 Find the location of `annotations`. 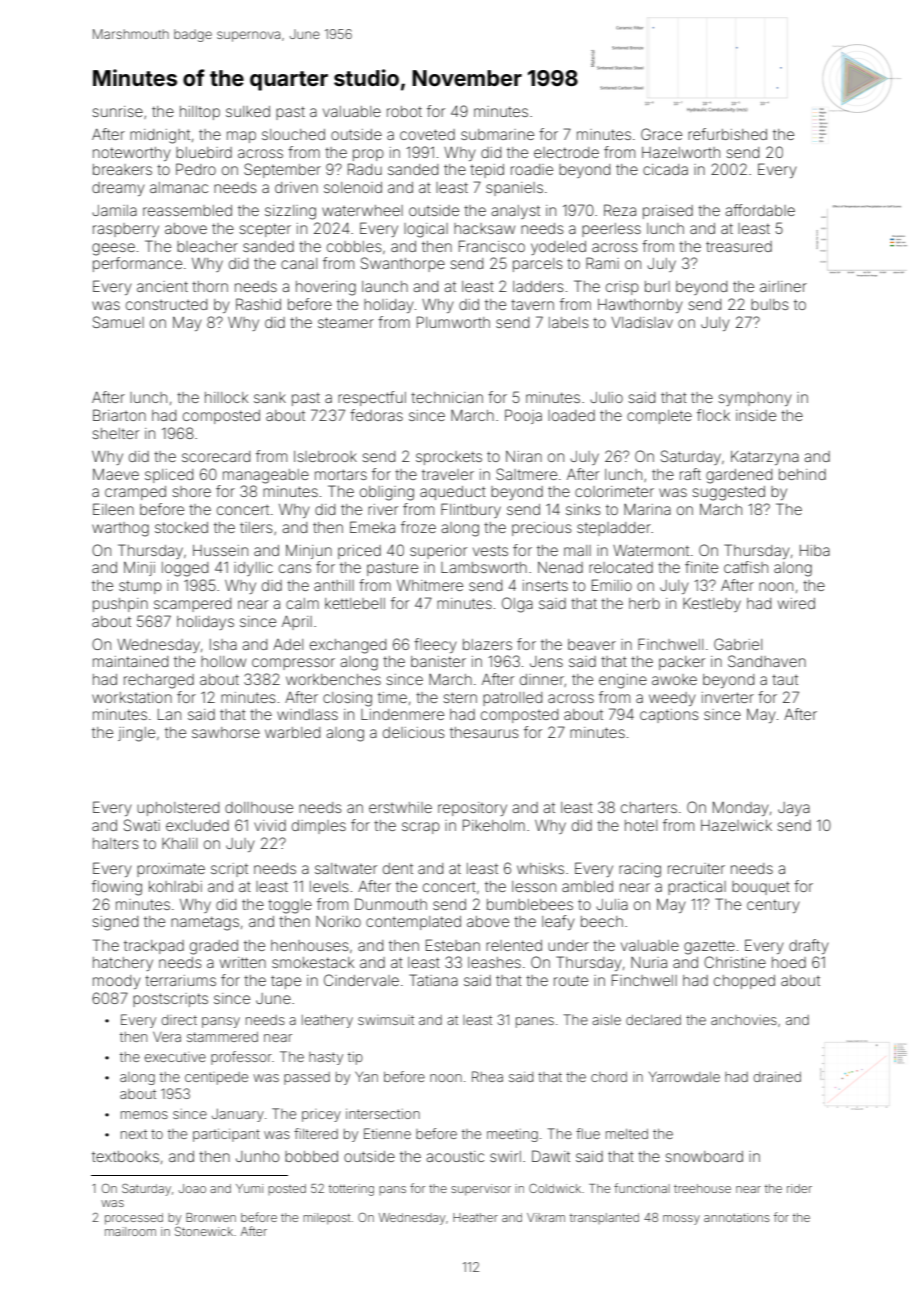

annotations is located at coordinates (737, 1217).
